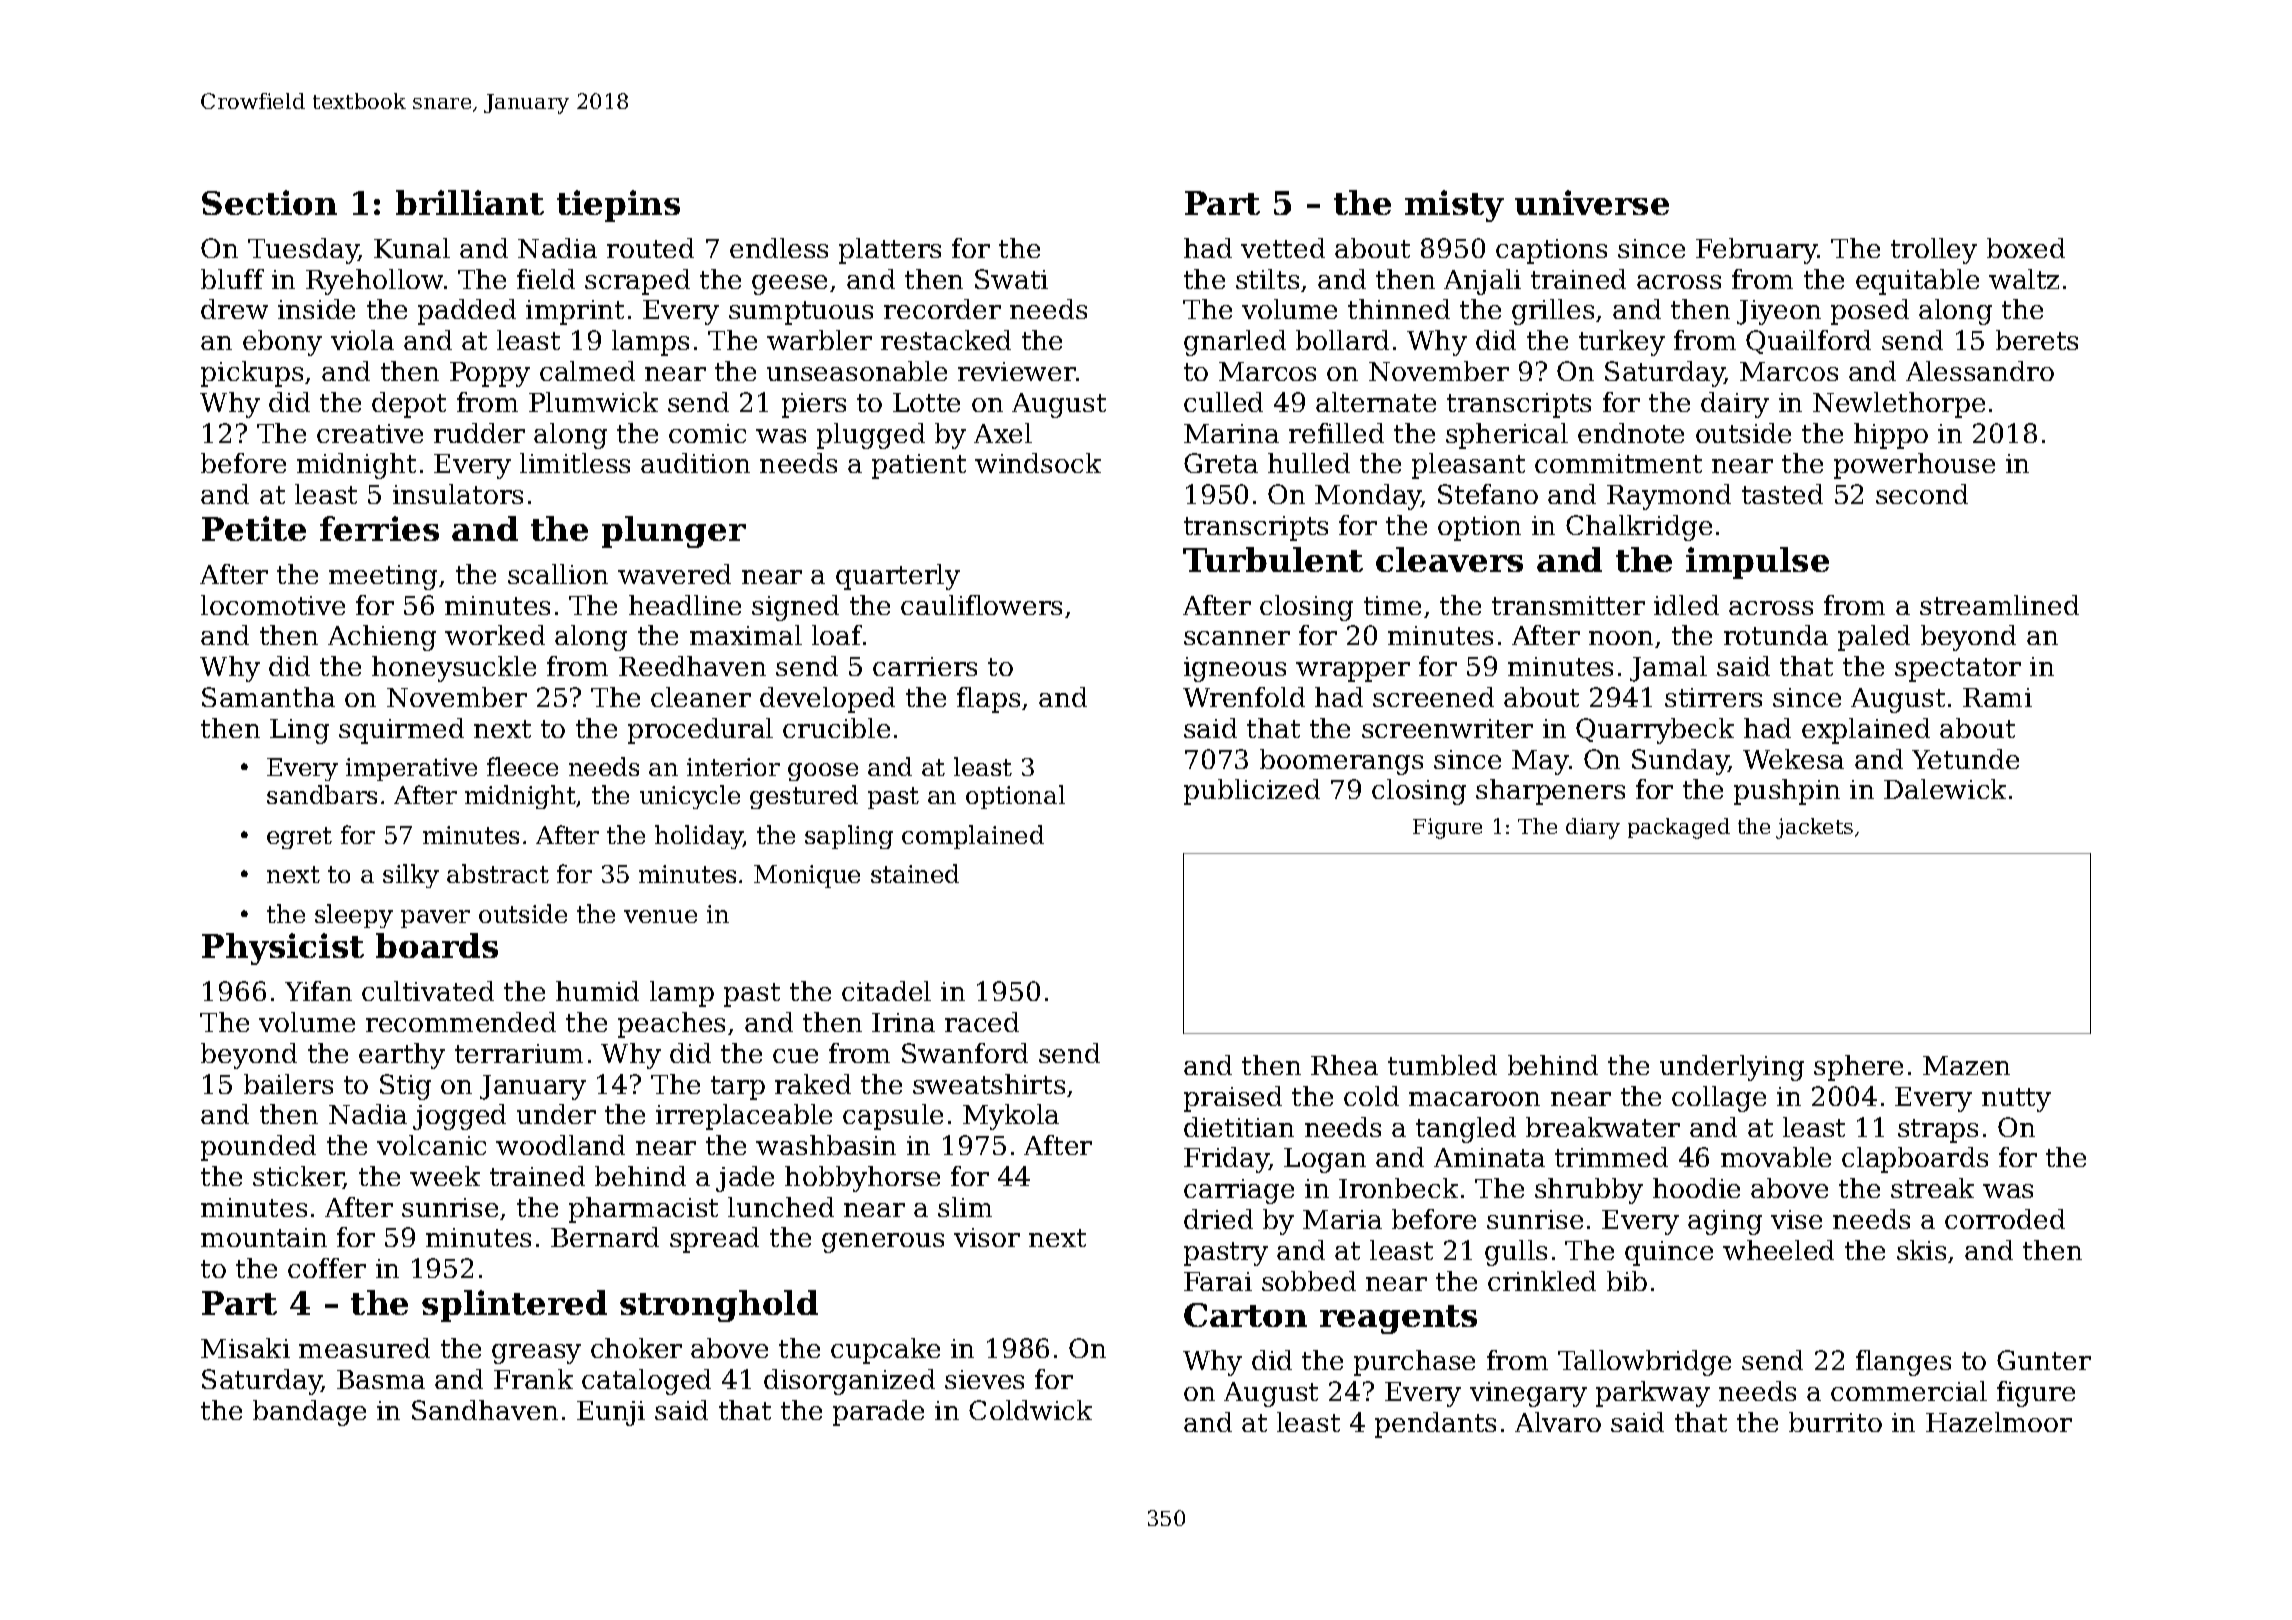 Image resolution: width=2292 pixels, height=1620 pixels. What do you see at coordinates (2026, 248) in the document?
I see `boxed` at bounding box center [2026, 248].
